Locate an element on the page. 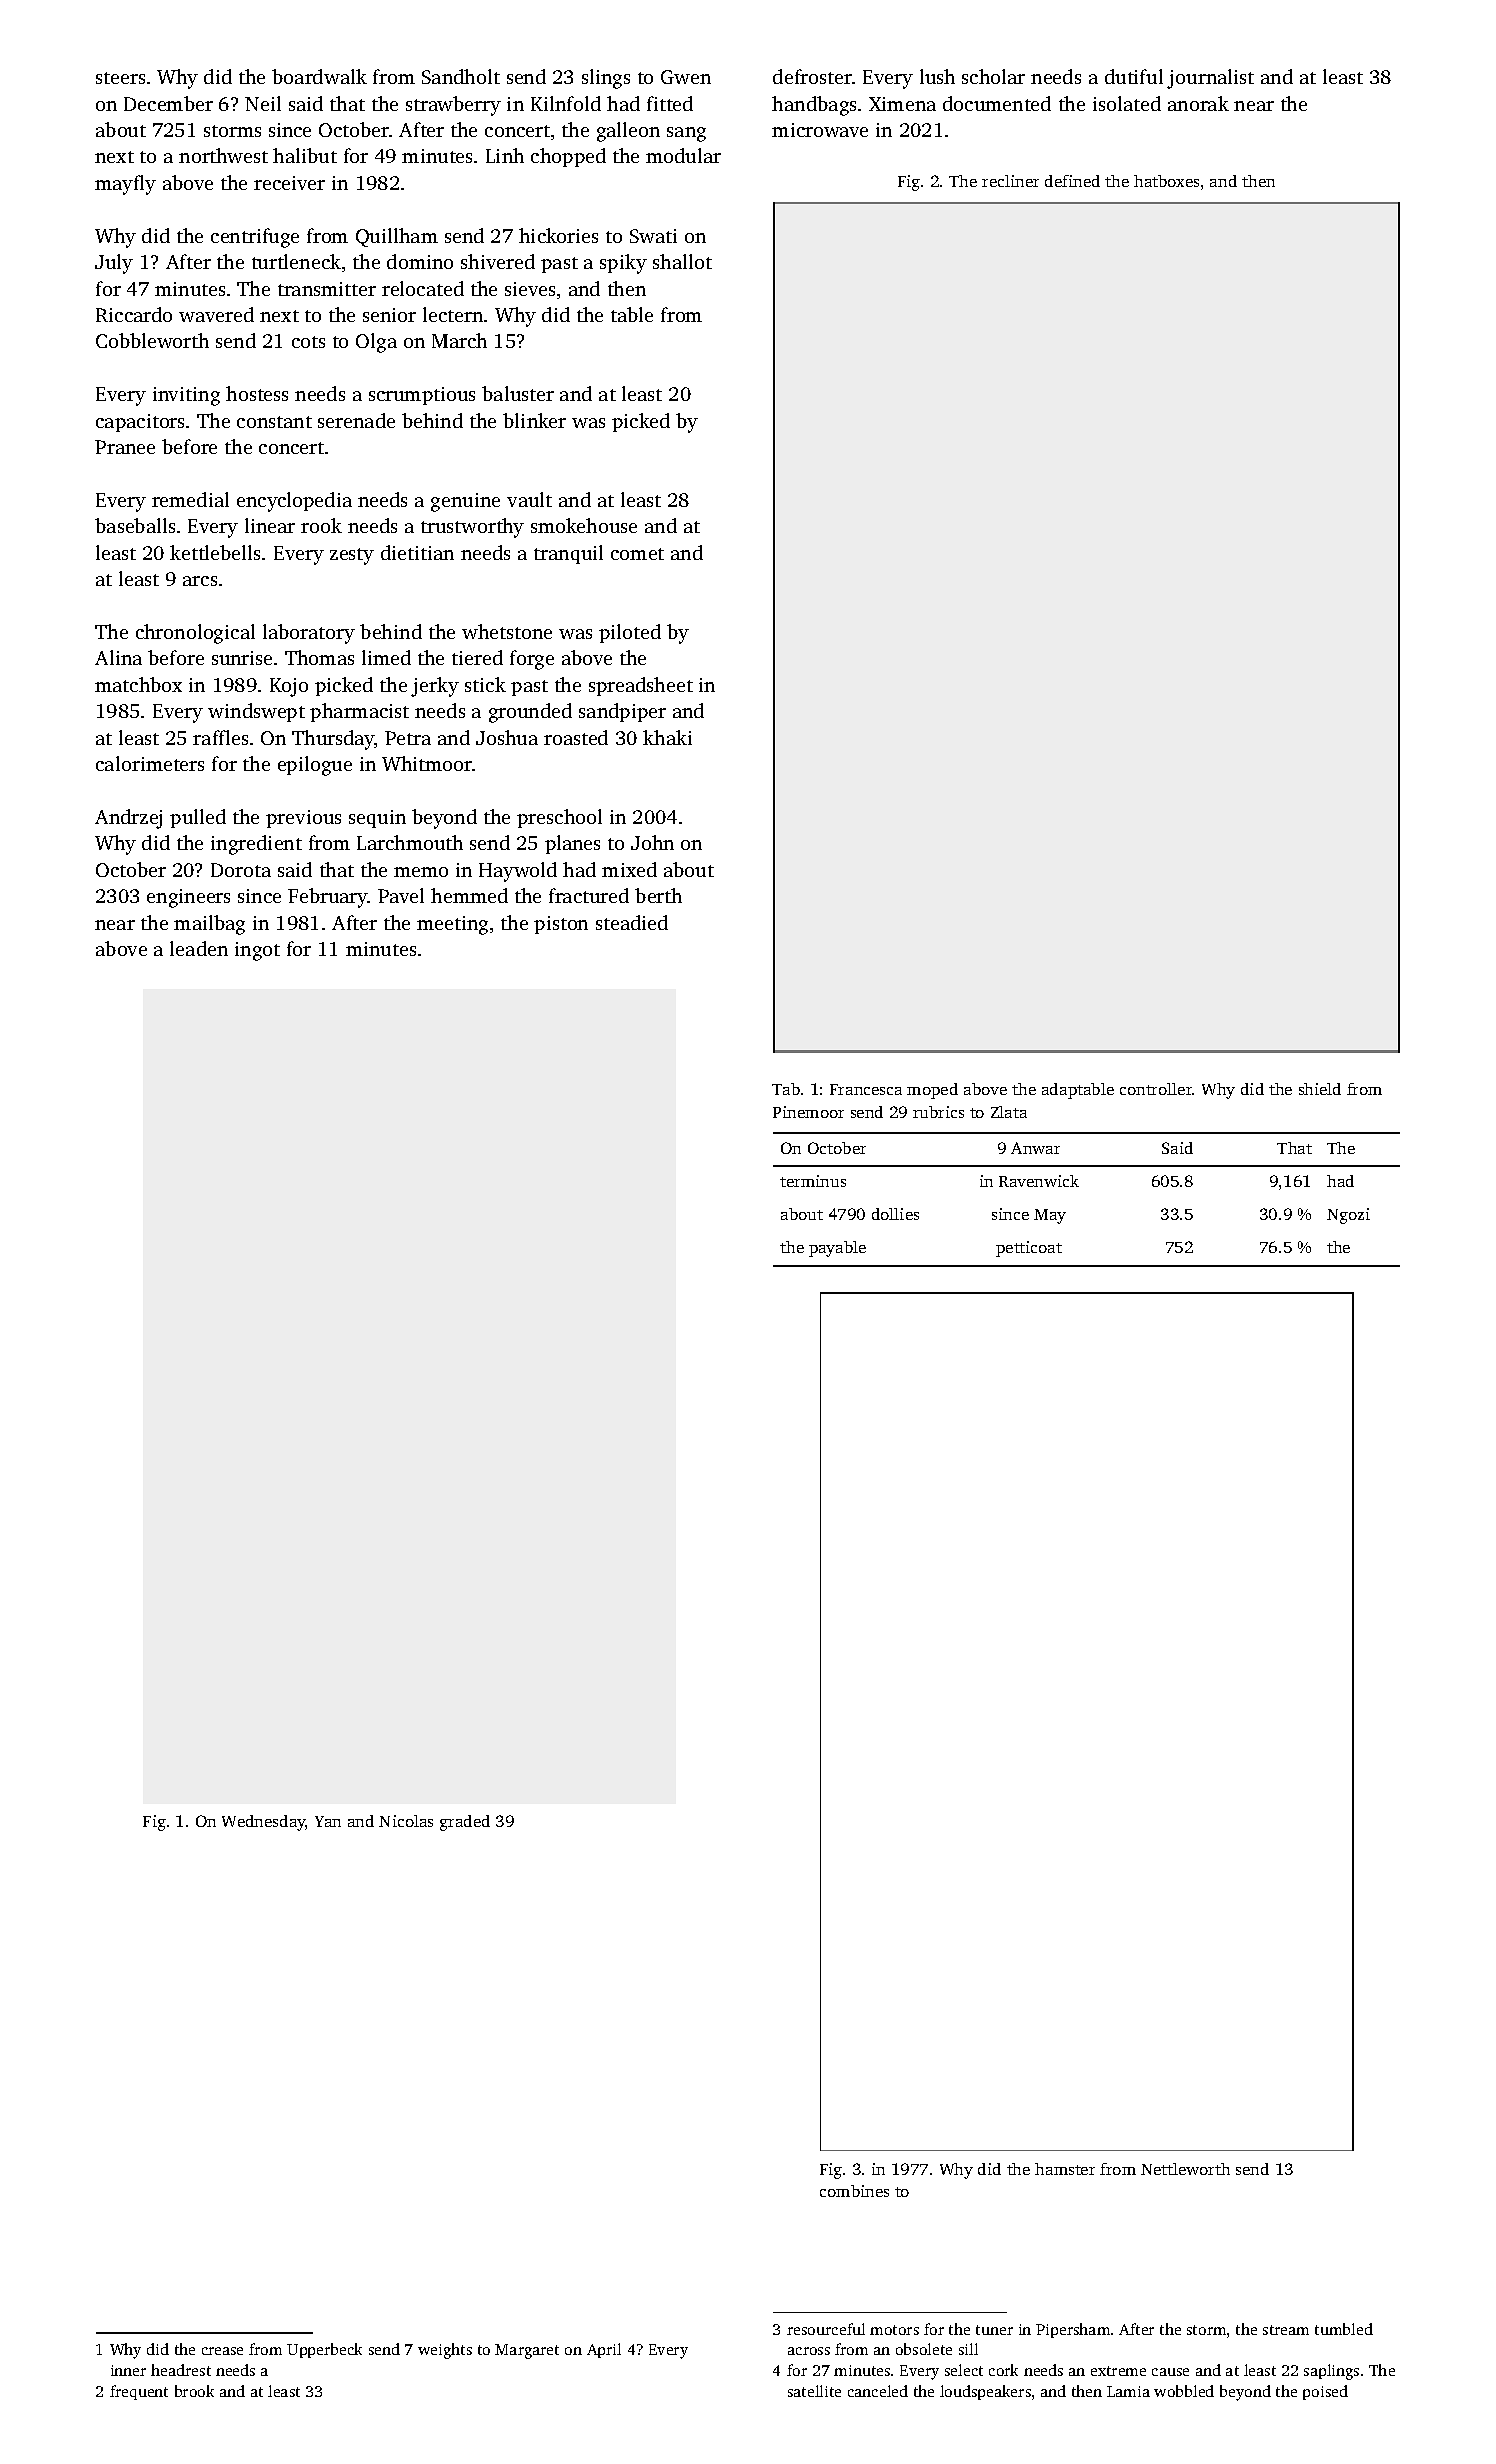 The height and width of the image is (2464, 1496). frequent is located at coordinates (139, 2392).
